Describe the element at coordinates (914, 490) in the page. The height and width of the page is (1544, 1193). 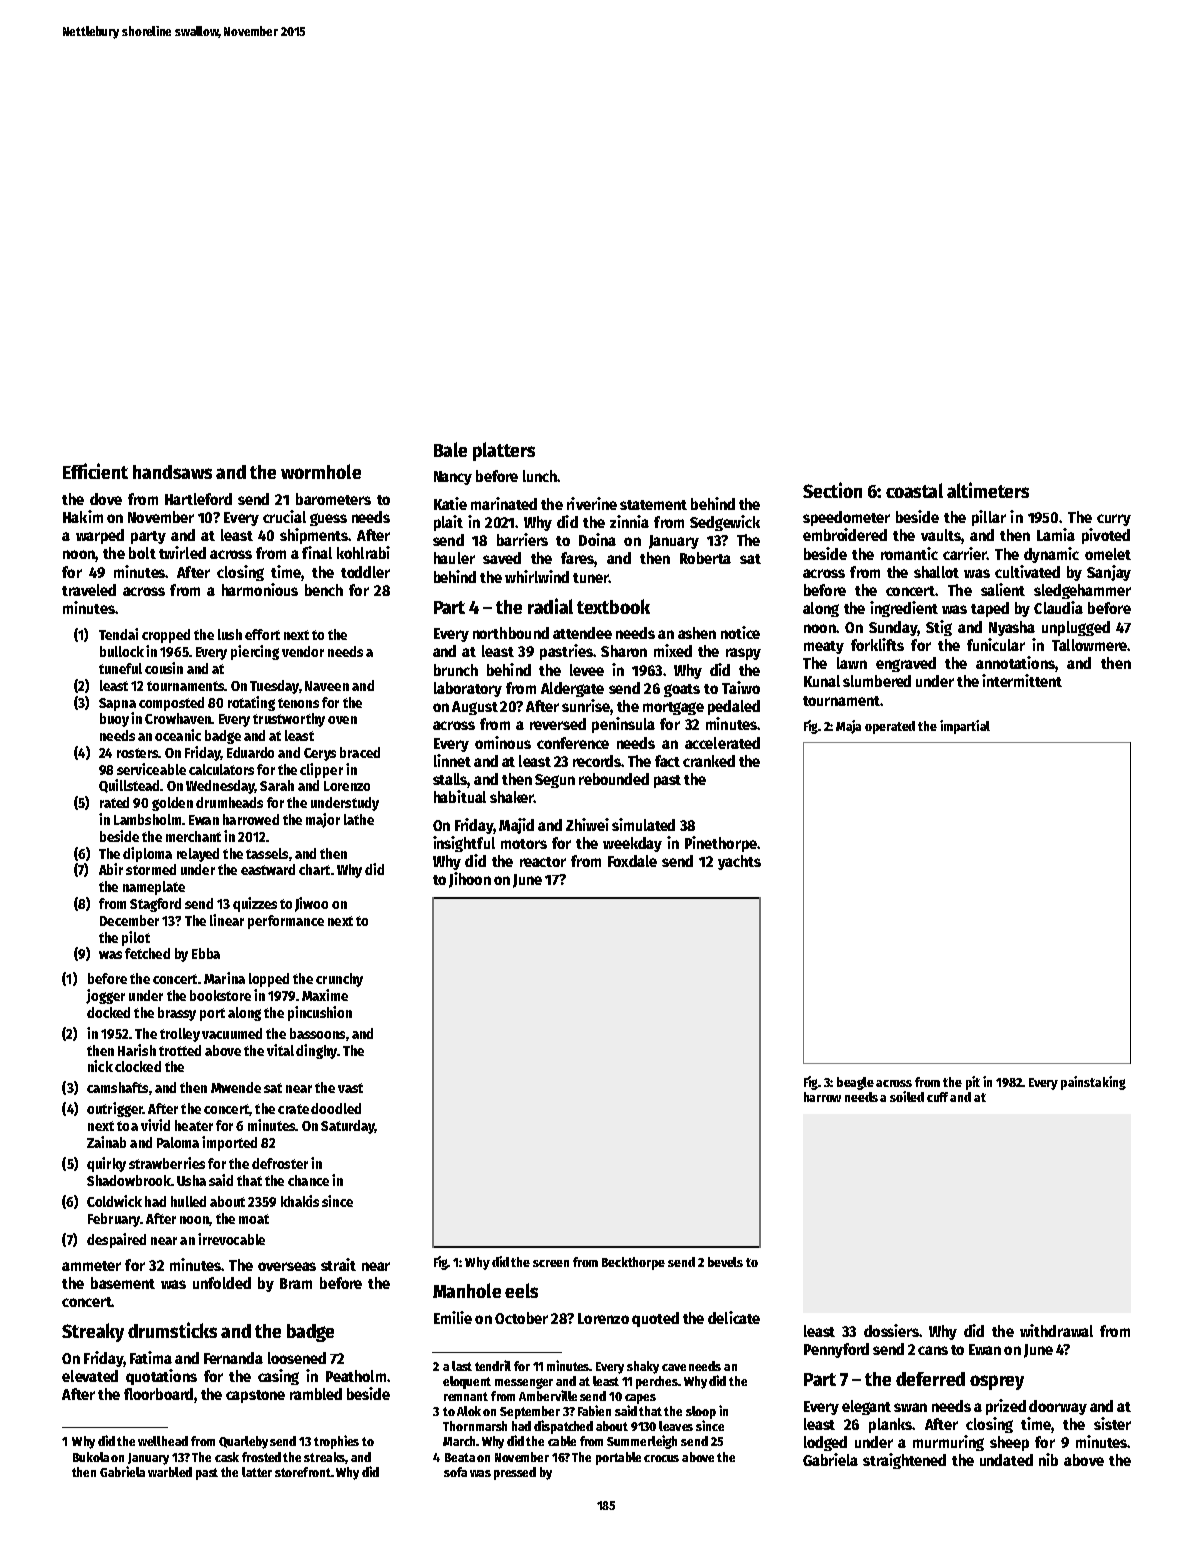
I see `coastal` at that location.
